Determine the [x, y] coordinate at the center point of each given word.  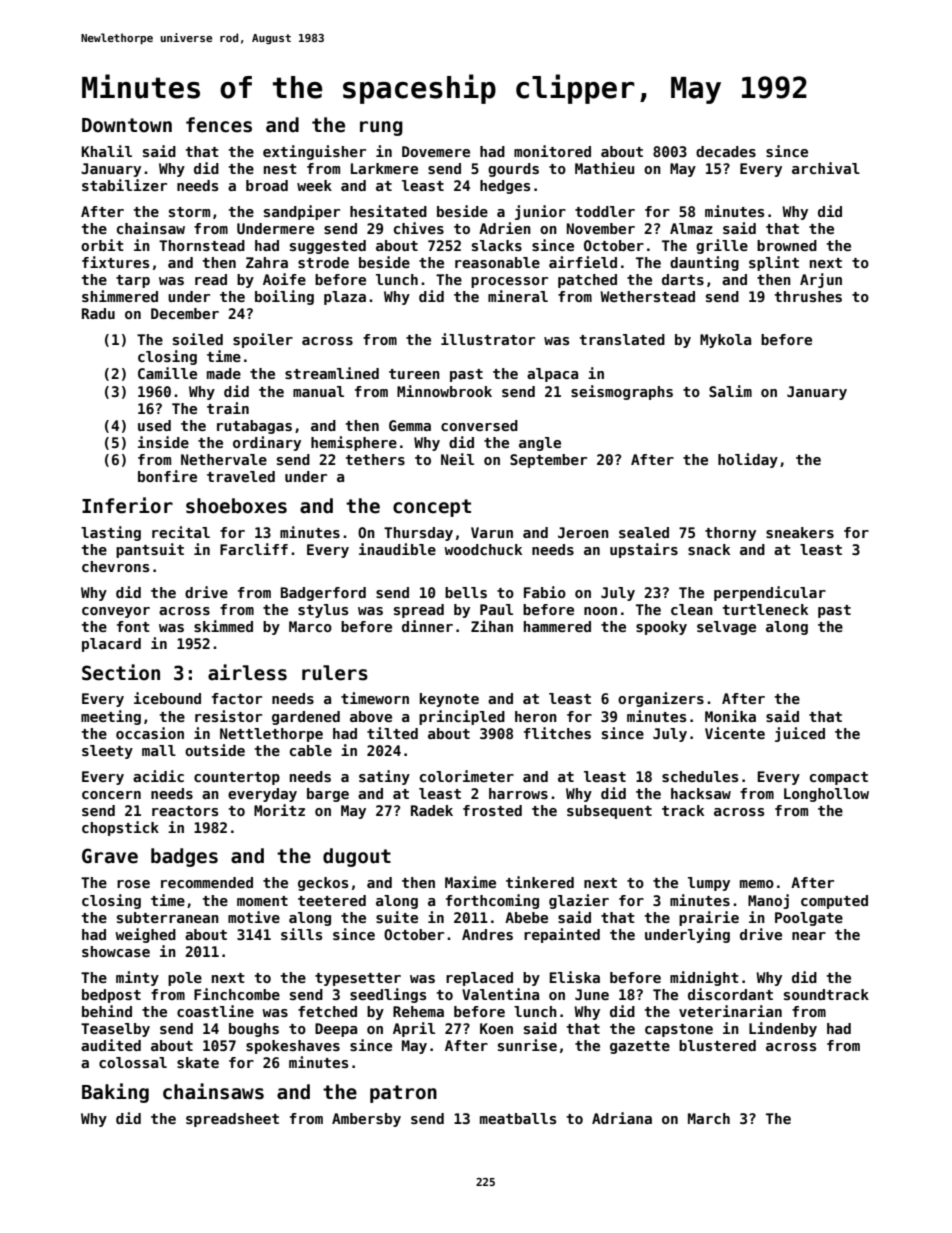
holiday [748, 460]
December [185, 313]
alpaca [552, 375]
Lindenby [783, 1029]
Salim [730, 391]
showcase [116, 951]
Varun [492, 532]
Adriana [622, 1118]
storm [189, 212]
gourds [513, 170]
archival [826, 168]
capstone [679, 1030]
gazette [640, 1047]
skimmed [223, 626]
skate [198, 1062]
